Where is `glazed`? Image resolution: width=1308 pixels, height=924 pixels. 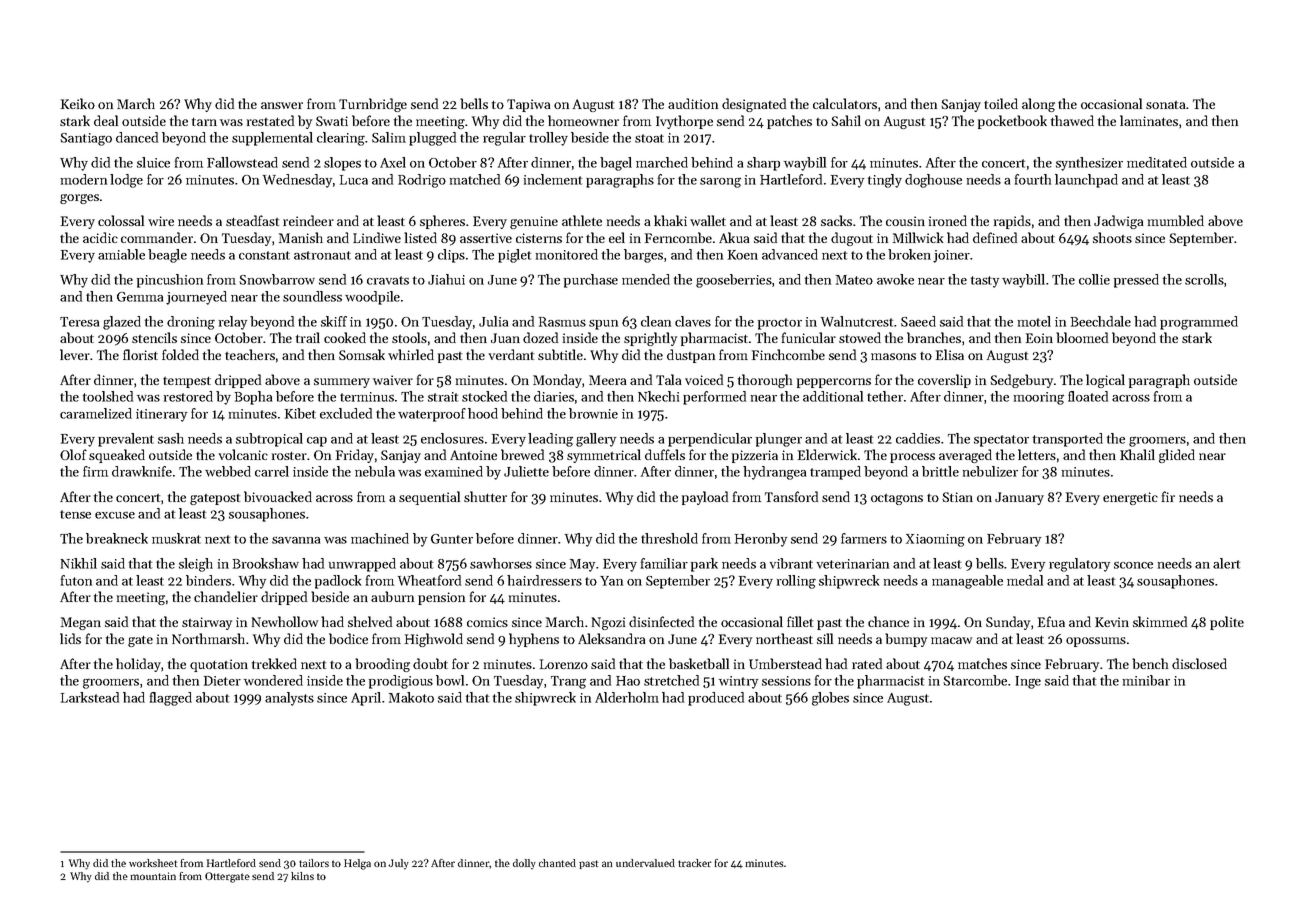
glazed is located at coordinates (122, 323).
